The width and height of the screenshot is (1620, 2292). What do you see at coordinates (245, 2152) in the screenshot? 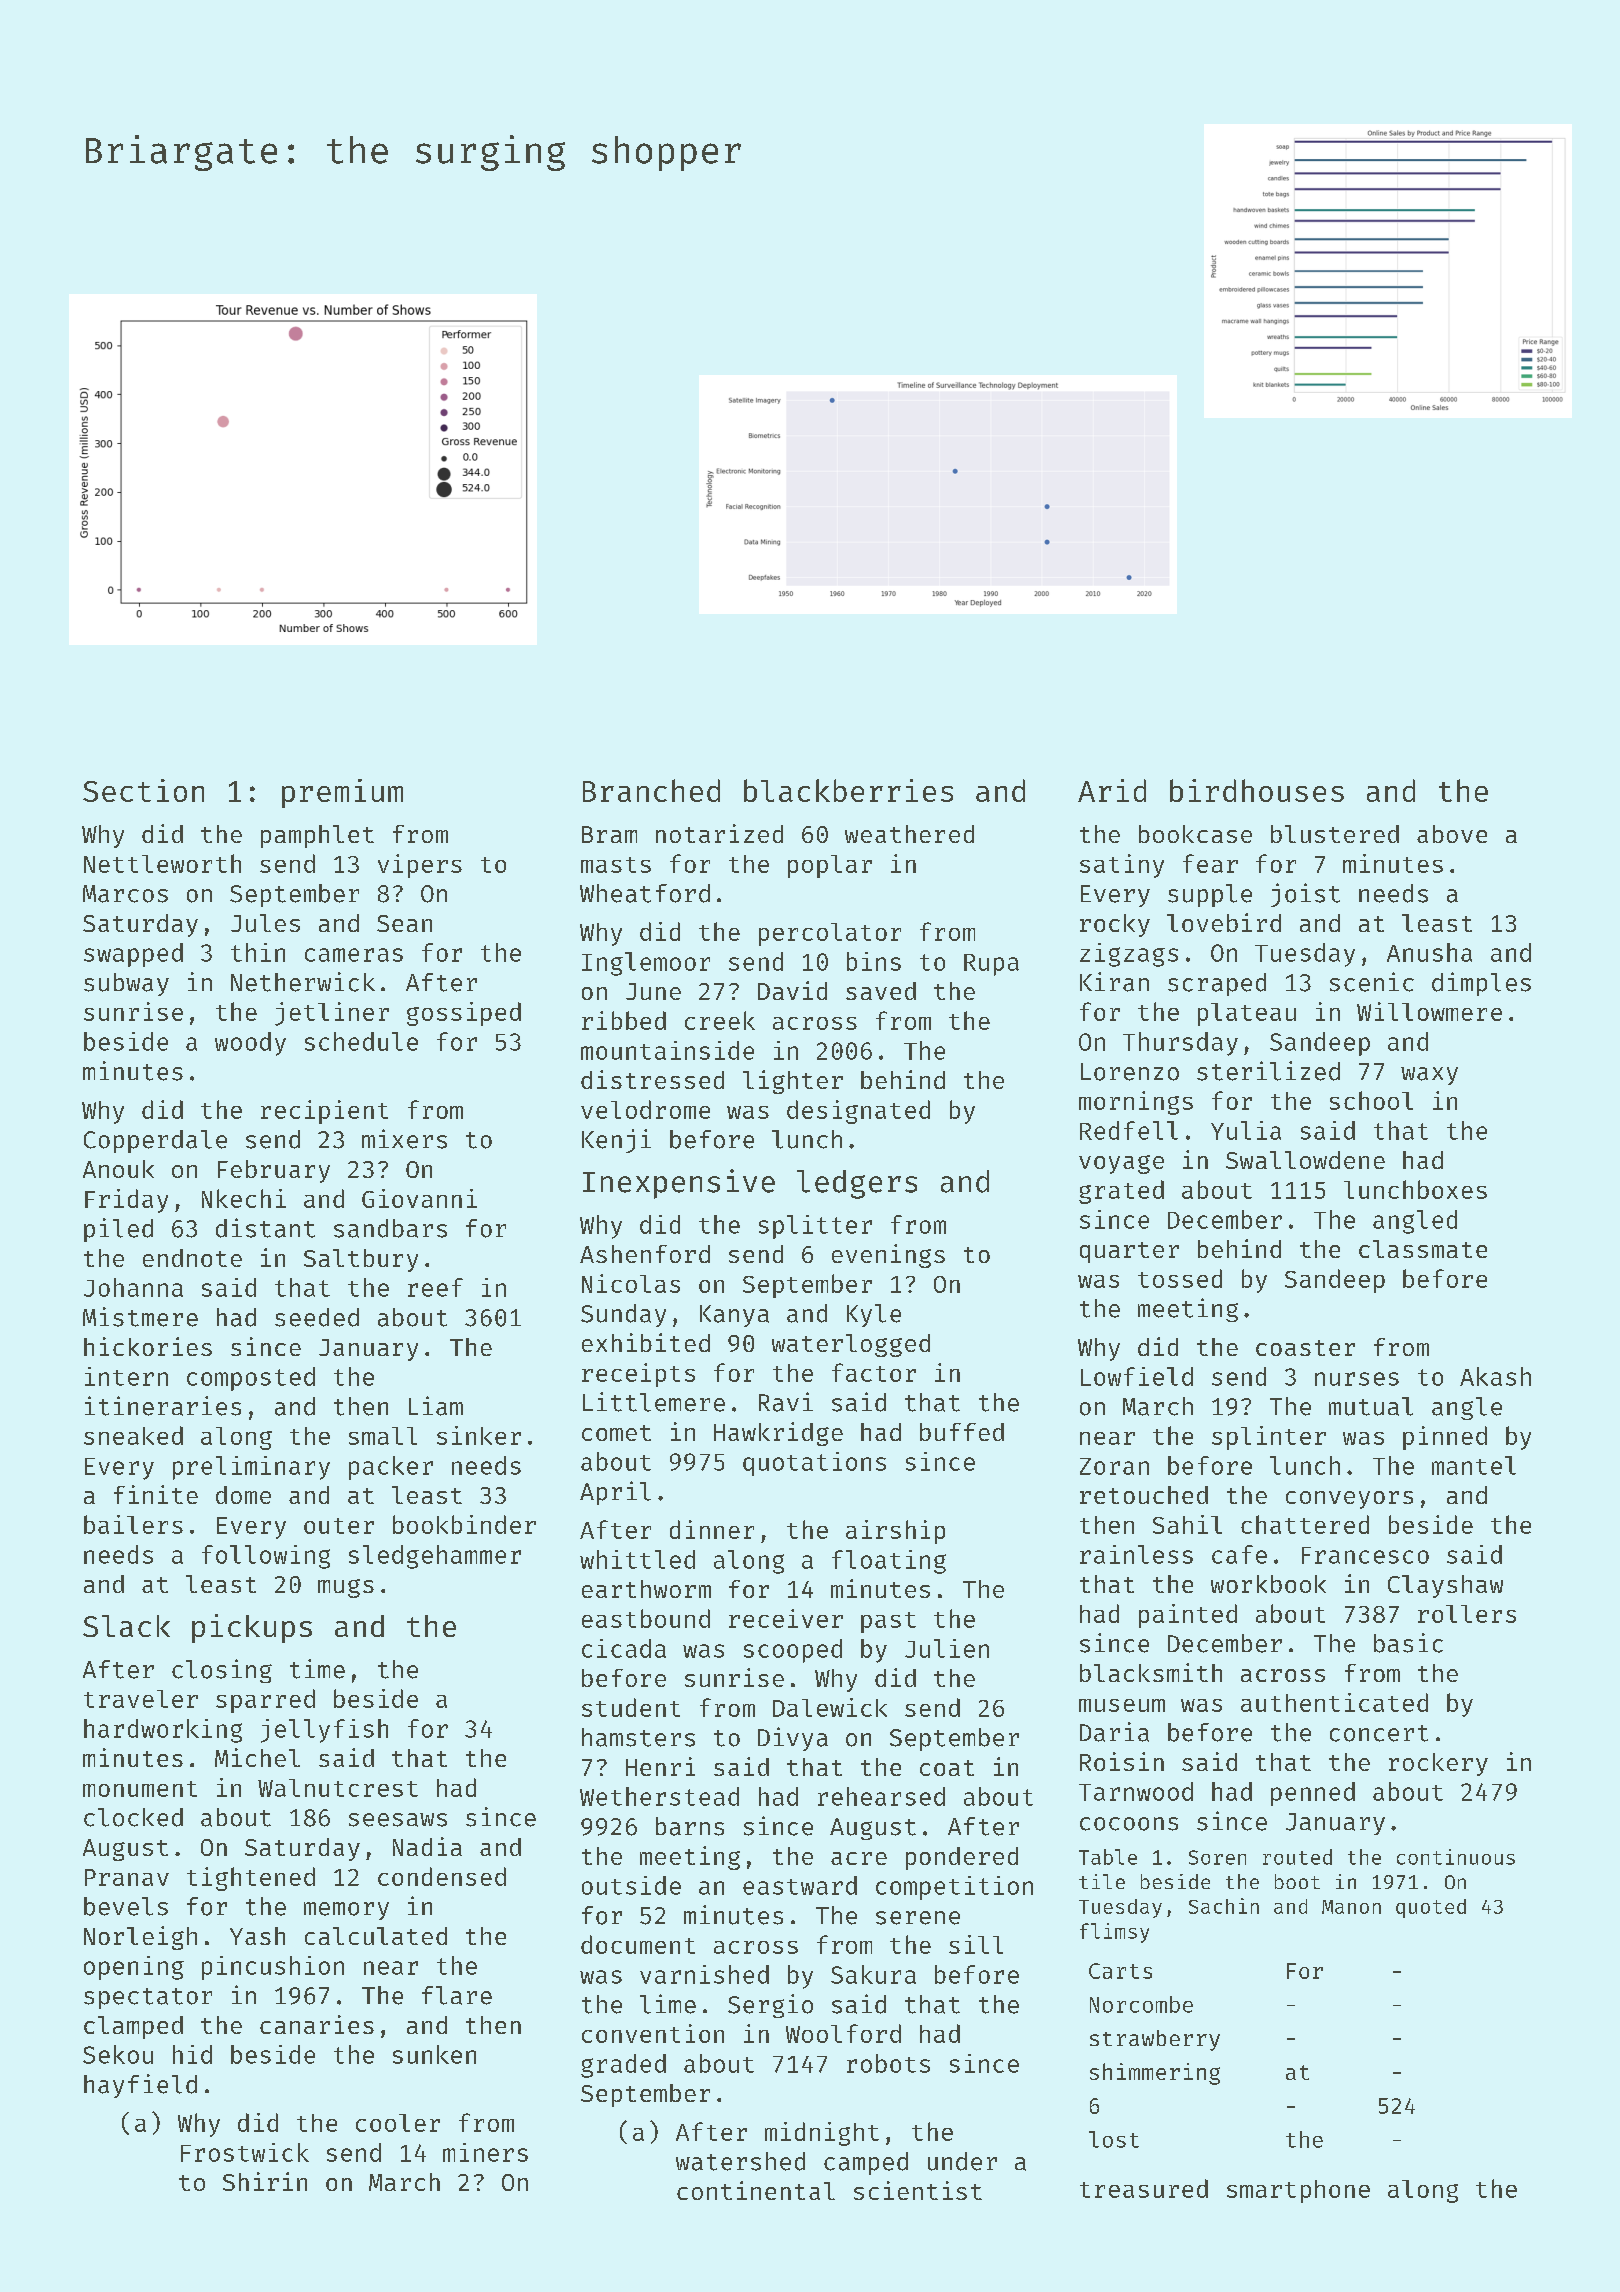
I see `Frostwick` at bounding box center [245, 2152].
